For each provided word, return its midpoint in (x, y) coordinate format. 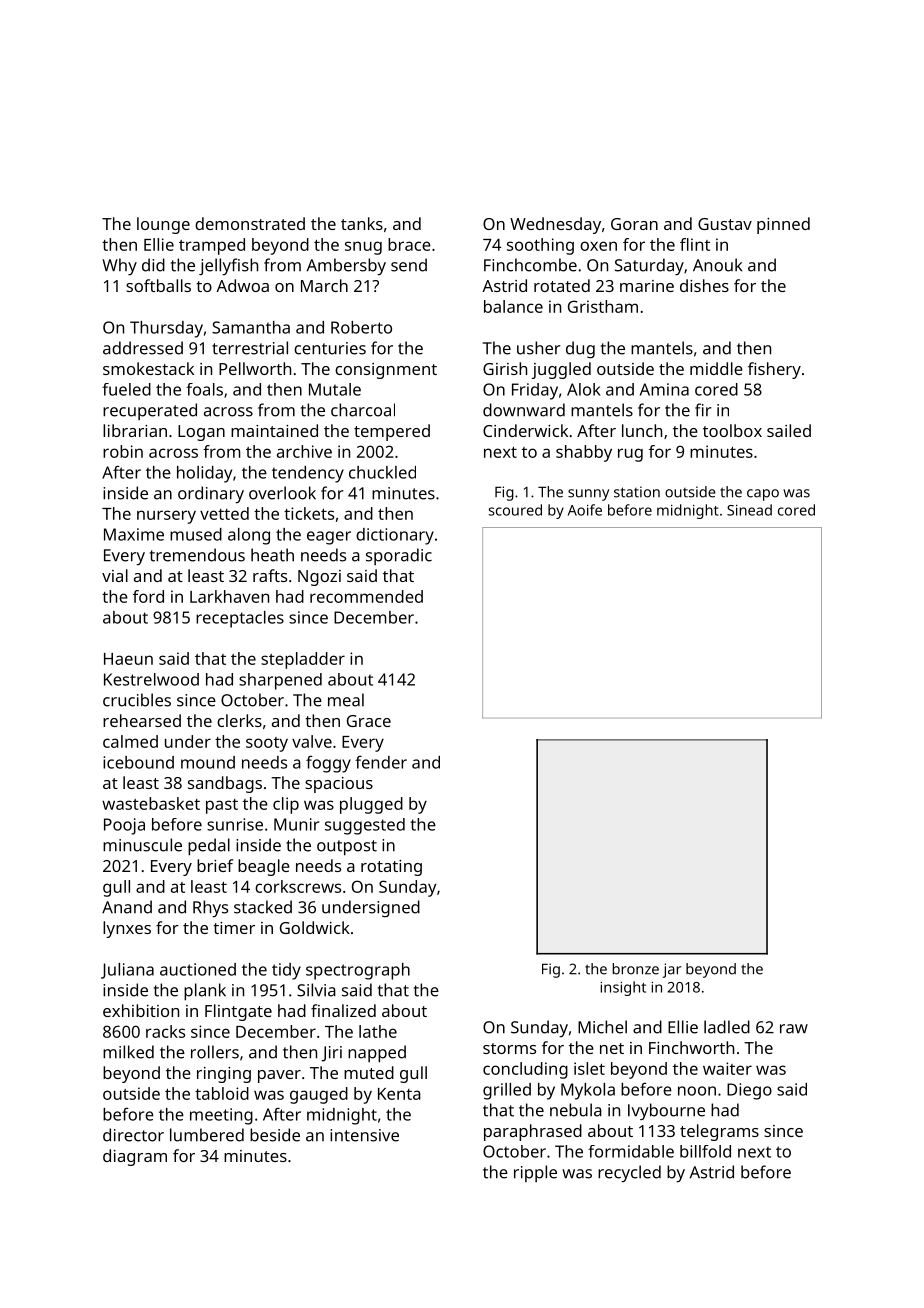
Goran (634, 224)
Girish (505, 368)
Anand (127, 907)
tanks (362, 223)
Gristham (603, 306)
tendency (308, 474)
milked (128, 1052)
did (153, 265)
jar (672, 970)
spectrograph (358, 971)
